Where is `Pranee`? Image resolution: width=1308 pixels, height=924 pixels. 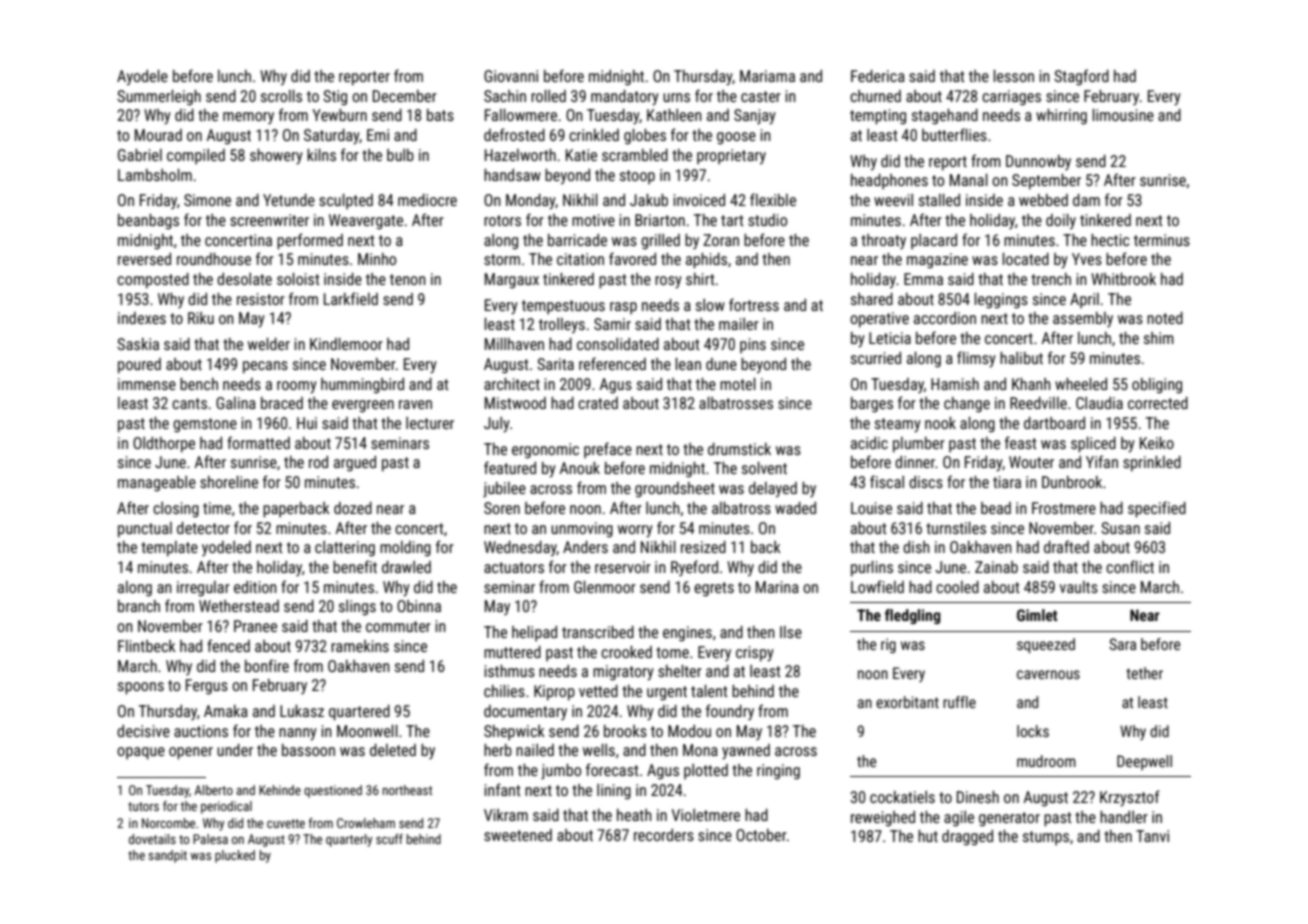
Pranee is located at coordinates (255, 626).
